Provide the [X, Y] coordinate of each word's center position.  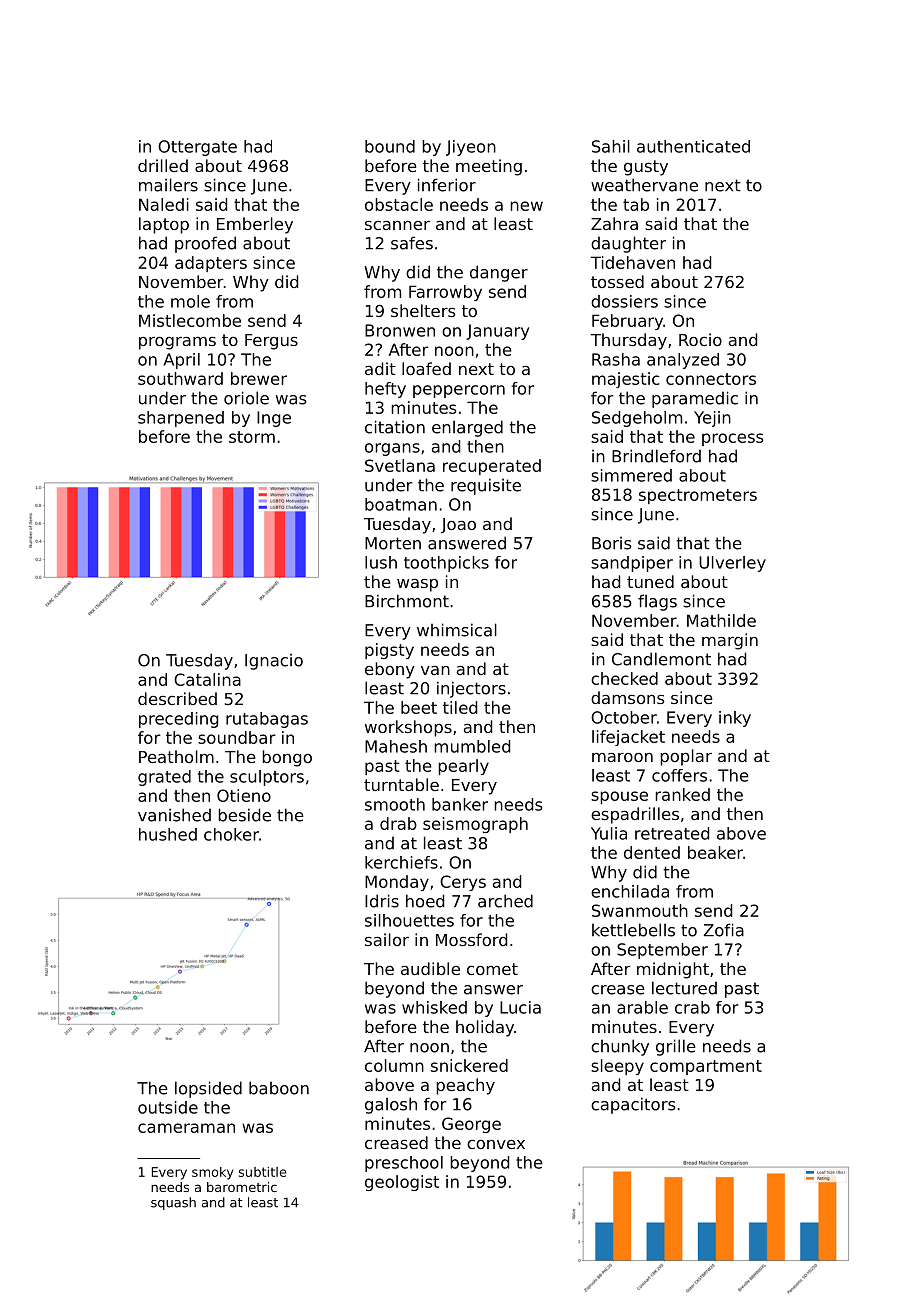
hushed [168, 834]
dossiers [624, 301]
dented [652, 852]
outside [168, 1107]
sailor [387, 939]
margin [730, 641]
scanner [397, 225]
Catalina [207, 679]
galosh [391, 1105]
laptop [164, 225]
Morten [393, 543]
